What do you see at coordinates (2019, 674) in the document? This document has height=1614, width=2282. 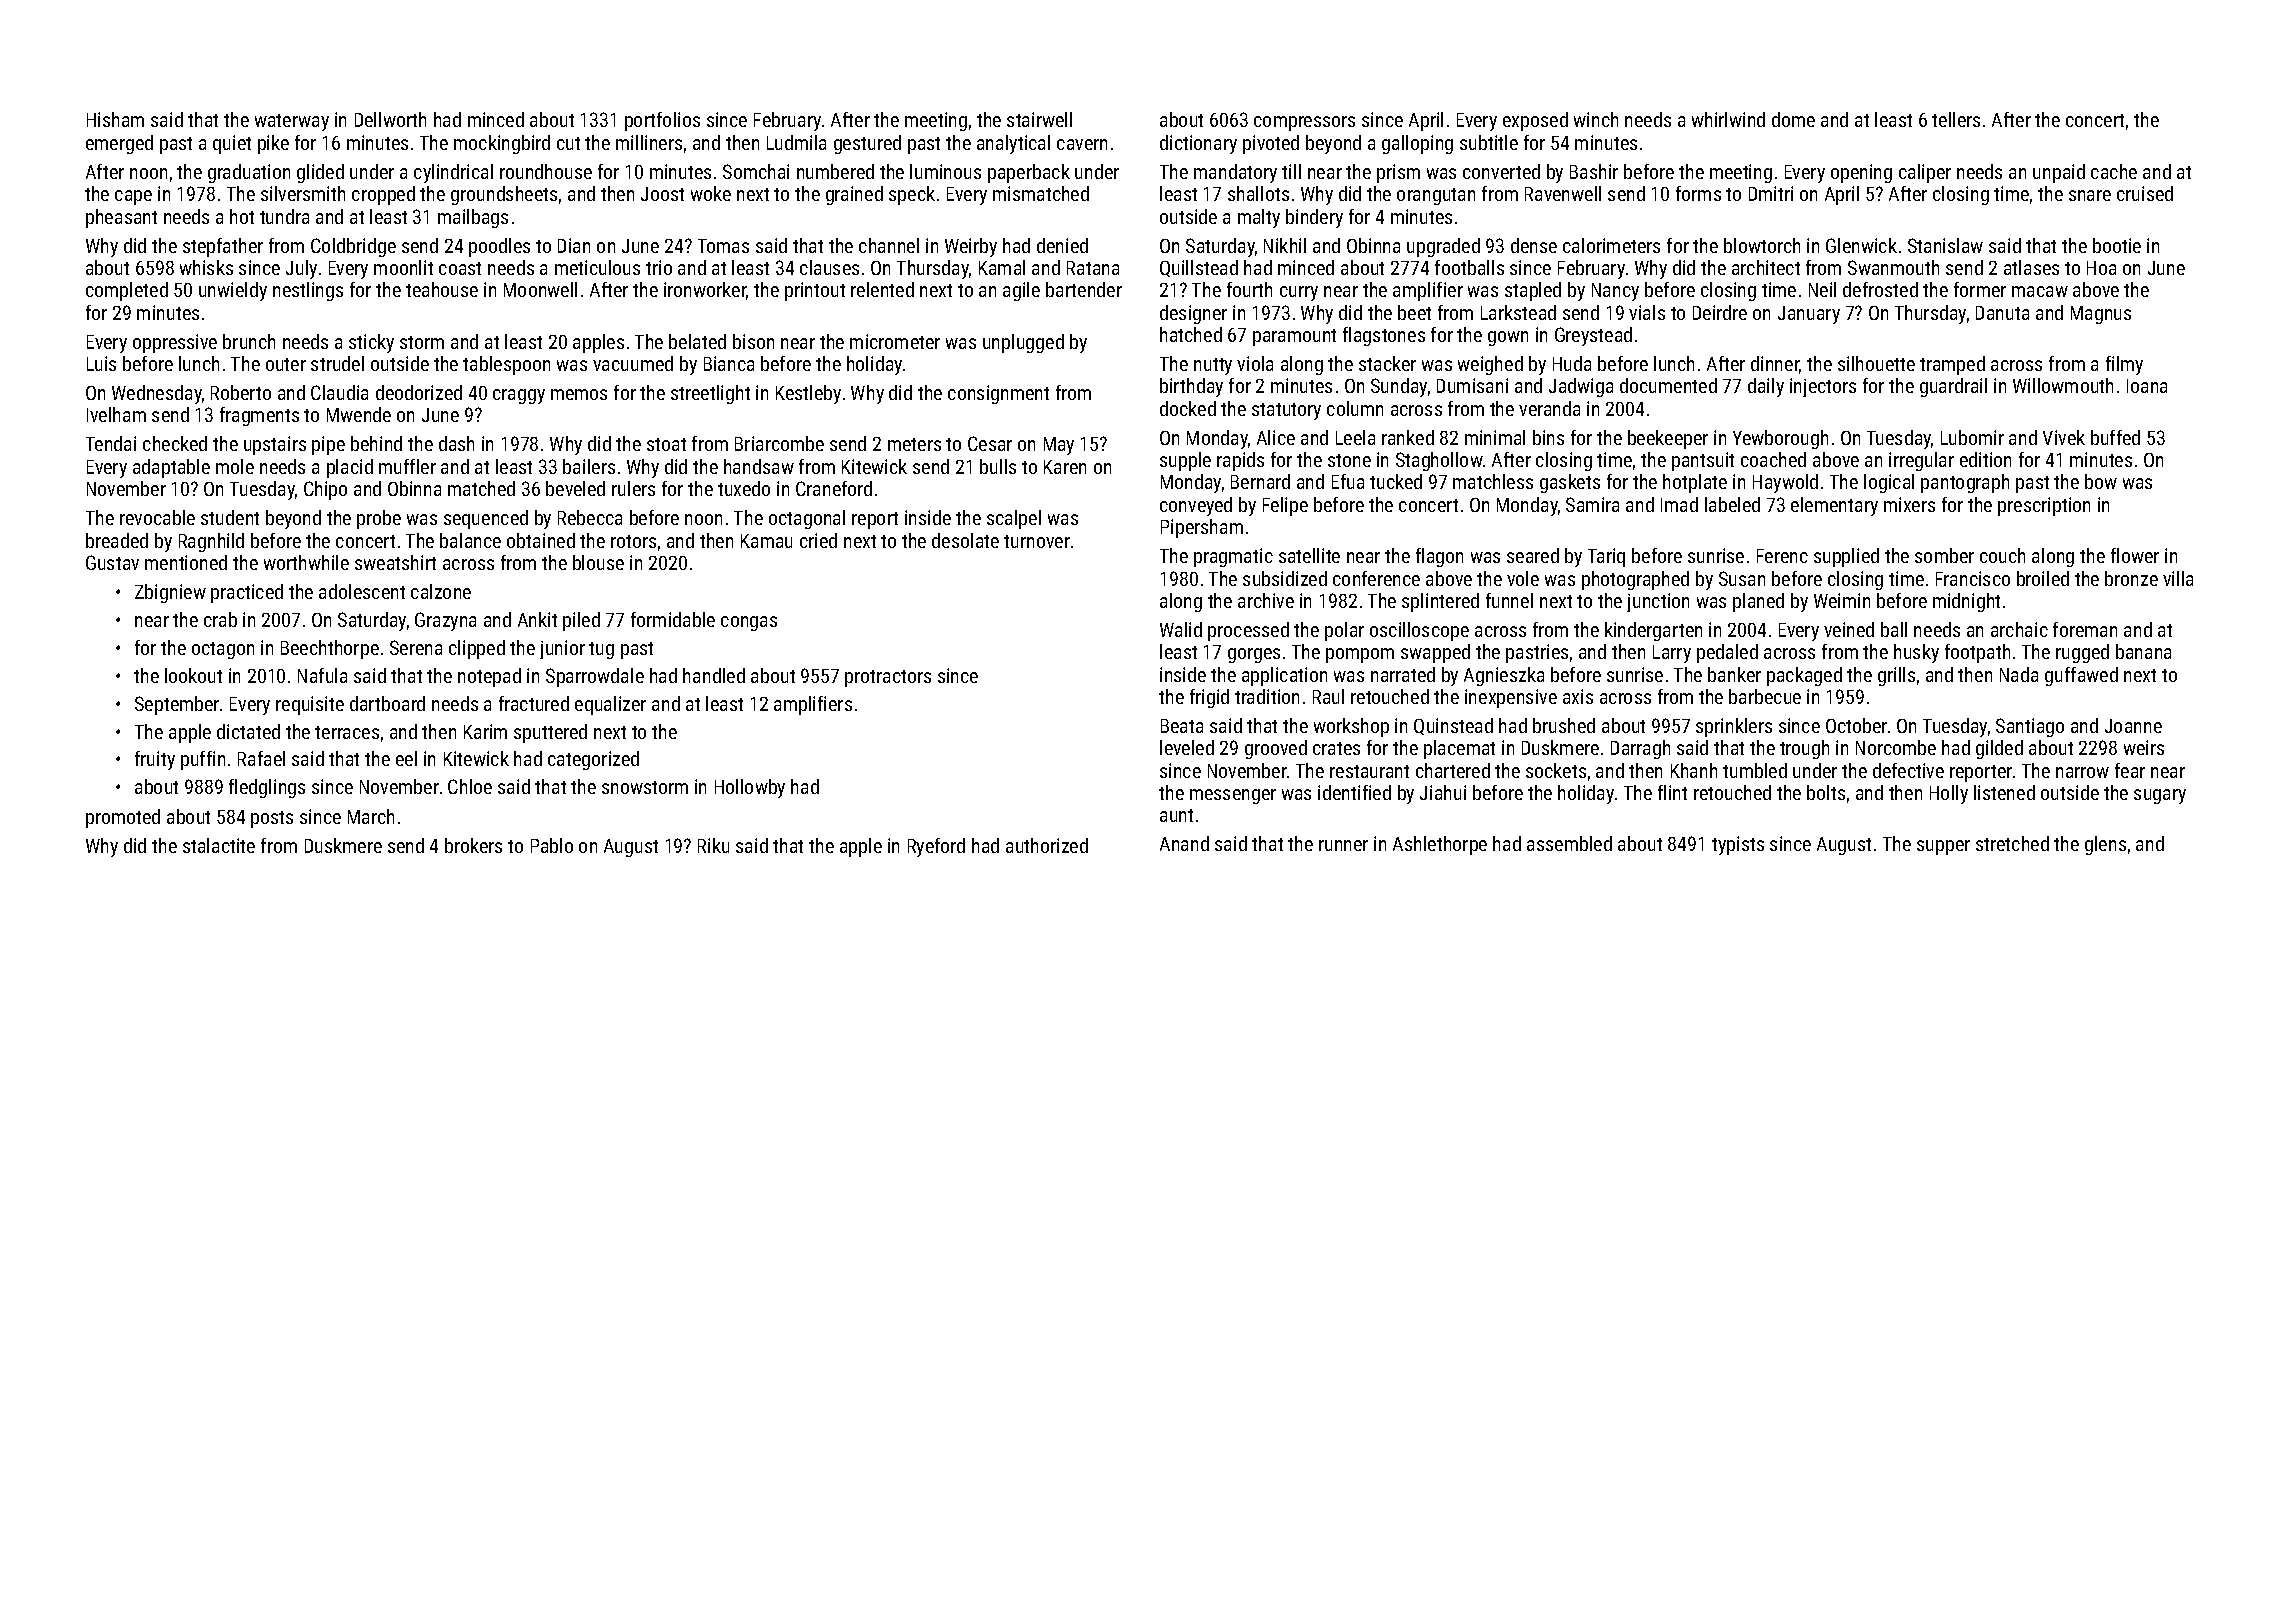 I see `Nada` at bounding box center [2019, 674].
